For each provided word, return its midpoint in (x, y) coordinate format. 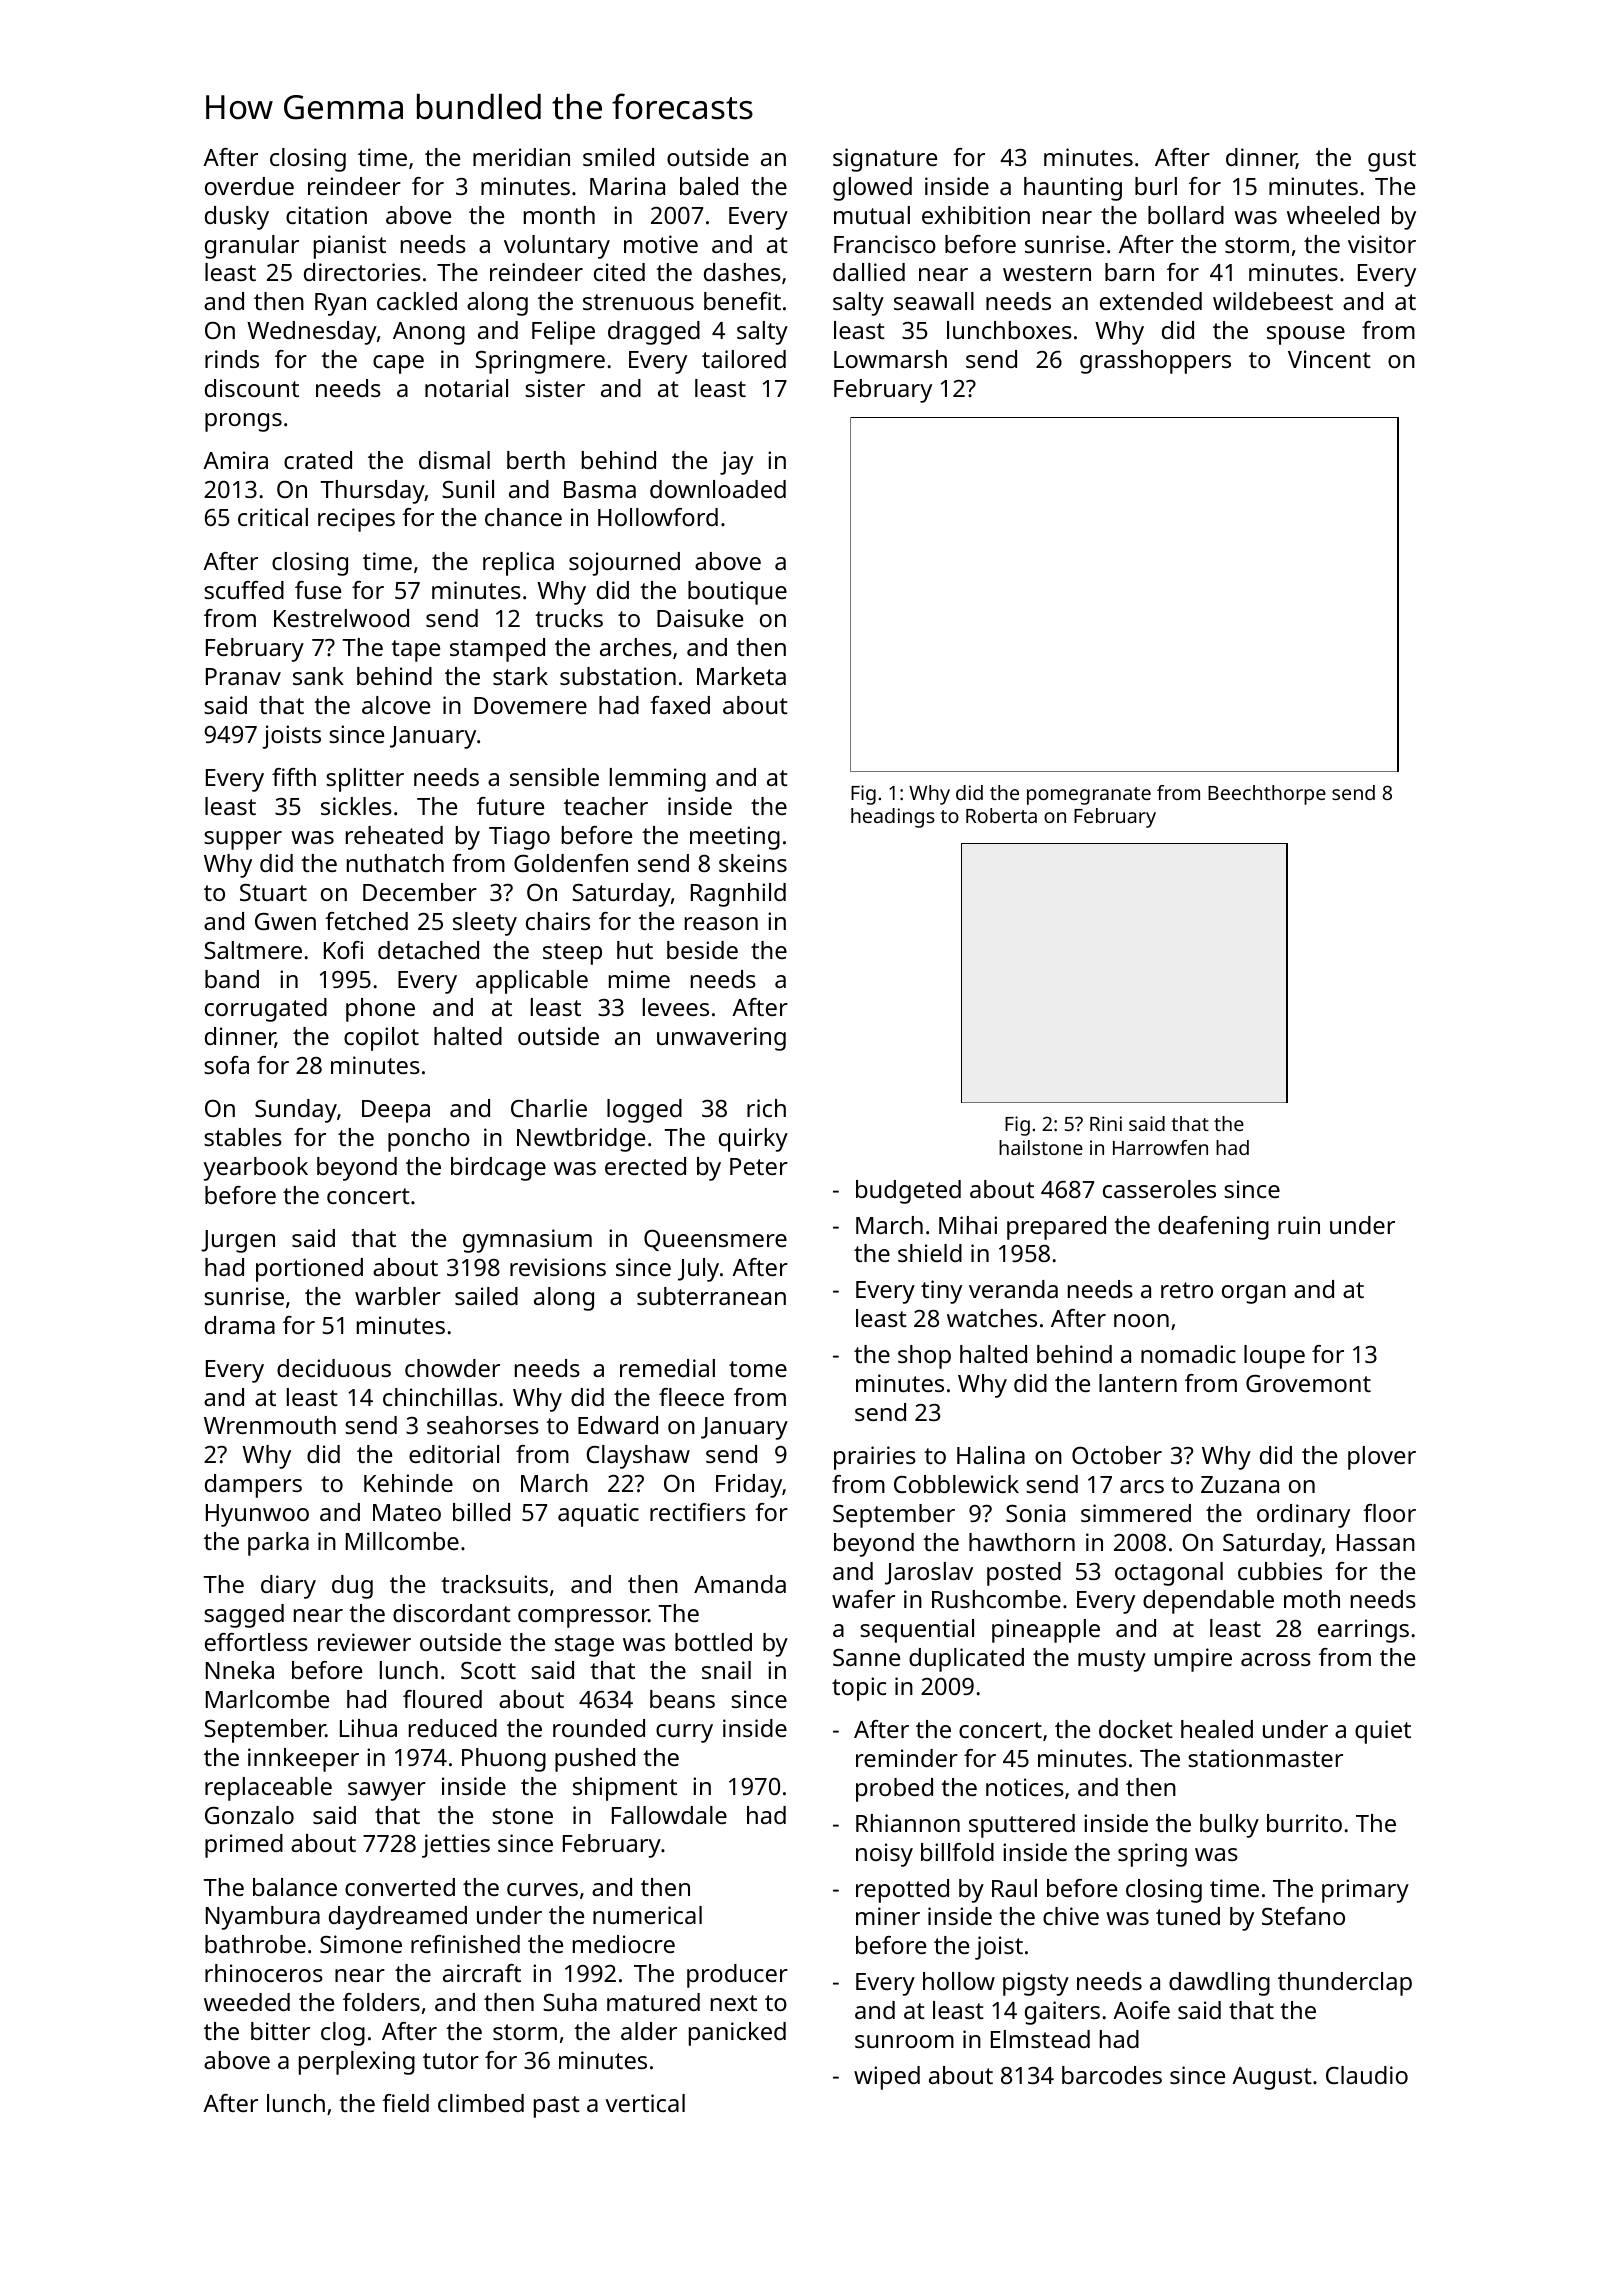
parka (278, 1544)
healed (1217, 1729)
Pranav (243, 676)
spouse (1306, 335)
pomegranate (1089, 796)
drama (240, 1325)
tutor (451, 2061)
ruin (1299, 1225)
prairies (875, 1458)
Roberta (1001, 815)
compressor (583, 1618)
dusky (237, 218)
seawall (934, 301)
